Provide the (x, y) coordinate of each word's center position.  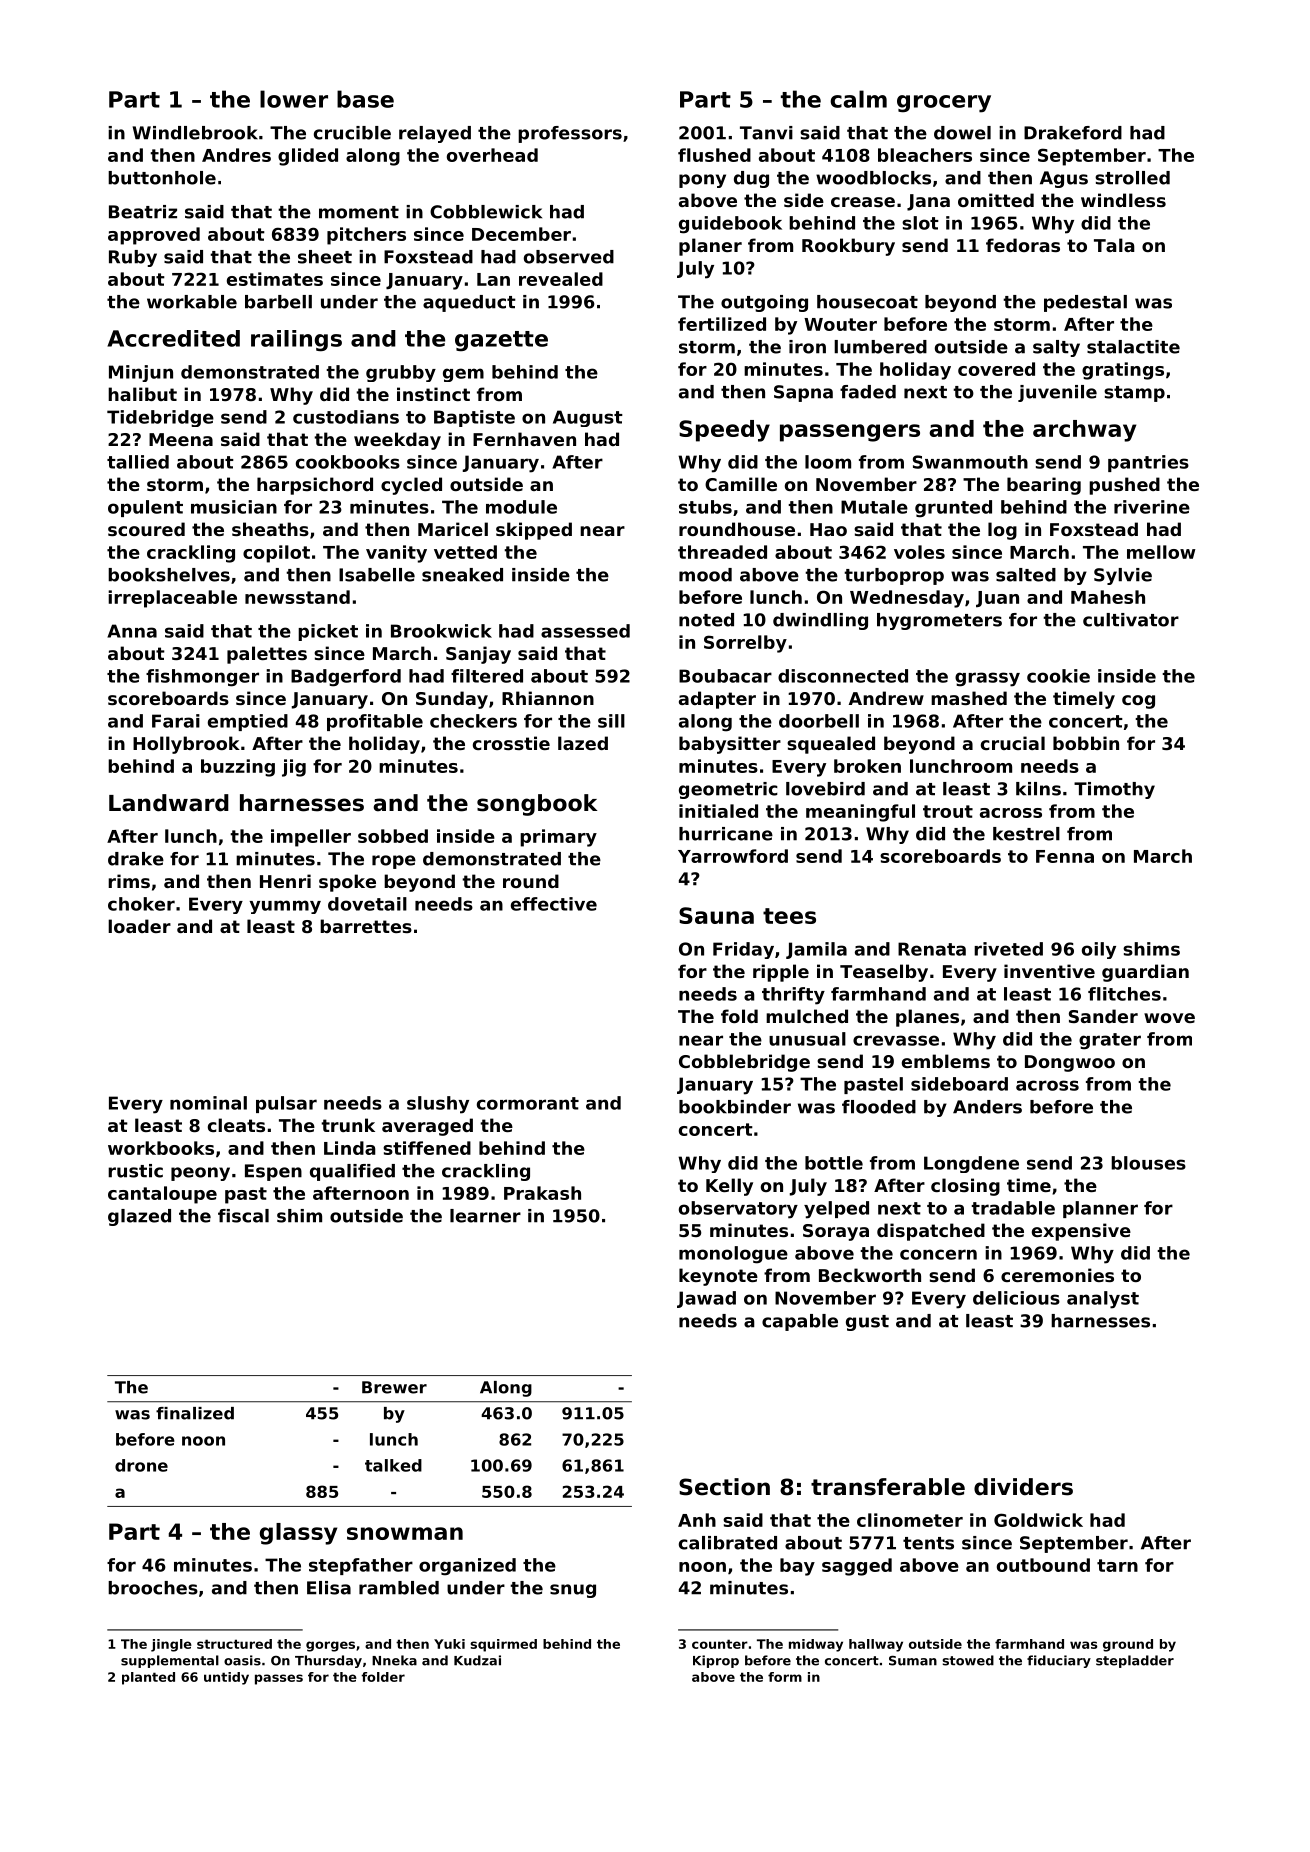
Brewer (394, 1387)
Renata (932, 949)
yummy (285, 907)
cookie (1058, 676)
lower (294, 99)
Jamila (816, 950)
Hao (828, 529)
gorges (330, 1646)
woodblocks (873, 178)
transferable (888, 1487)
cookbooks (348, 462)
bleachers (925, 155)
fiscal (243, 1216)
